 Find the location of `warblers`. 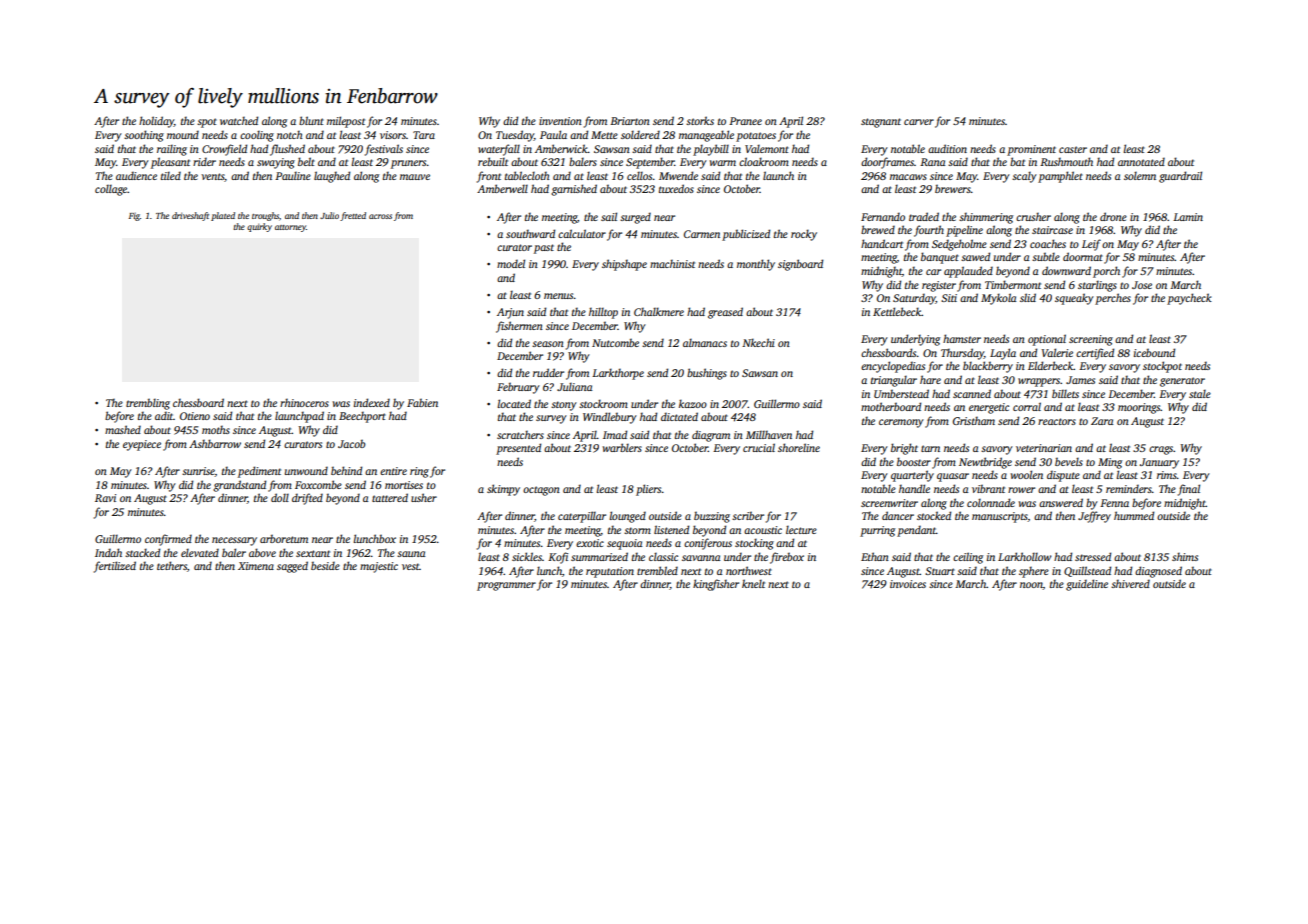

warblers is located at coordinates (622, 447).
